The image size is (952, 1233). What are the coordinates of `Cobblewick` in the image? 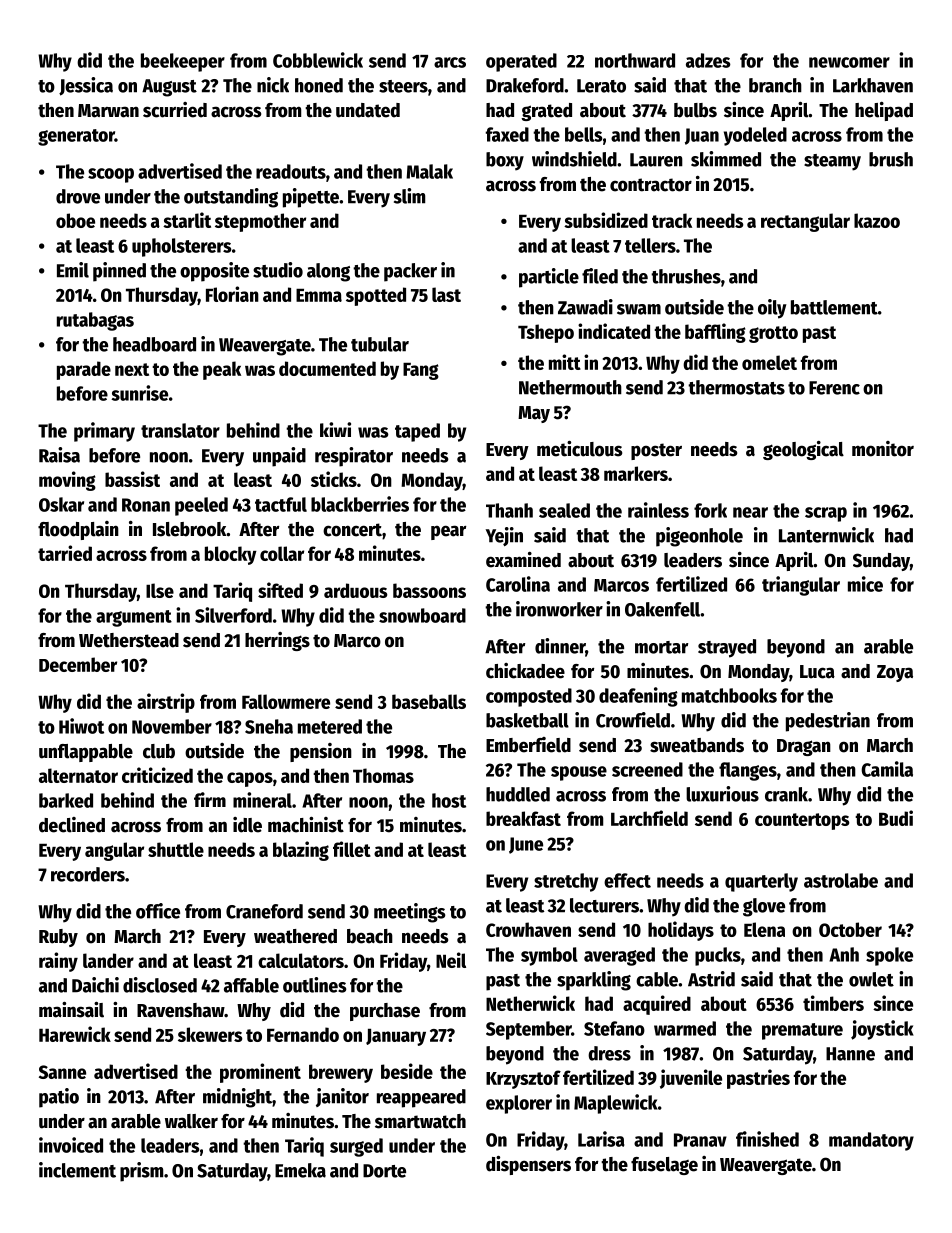 It's located at (318, 60).
